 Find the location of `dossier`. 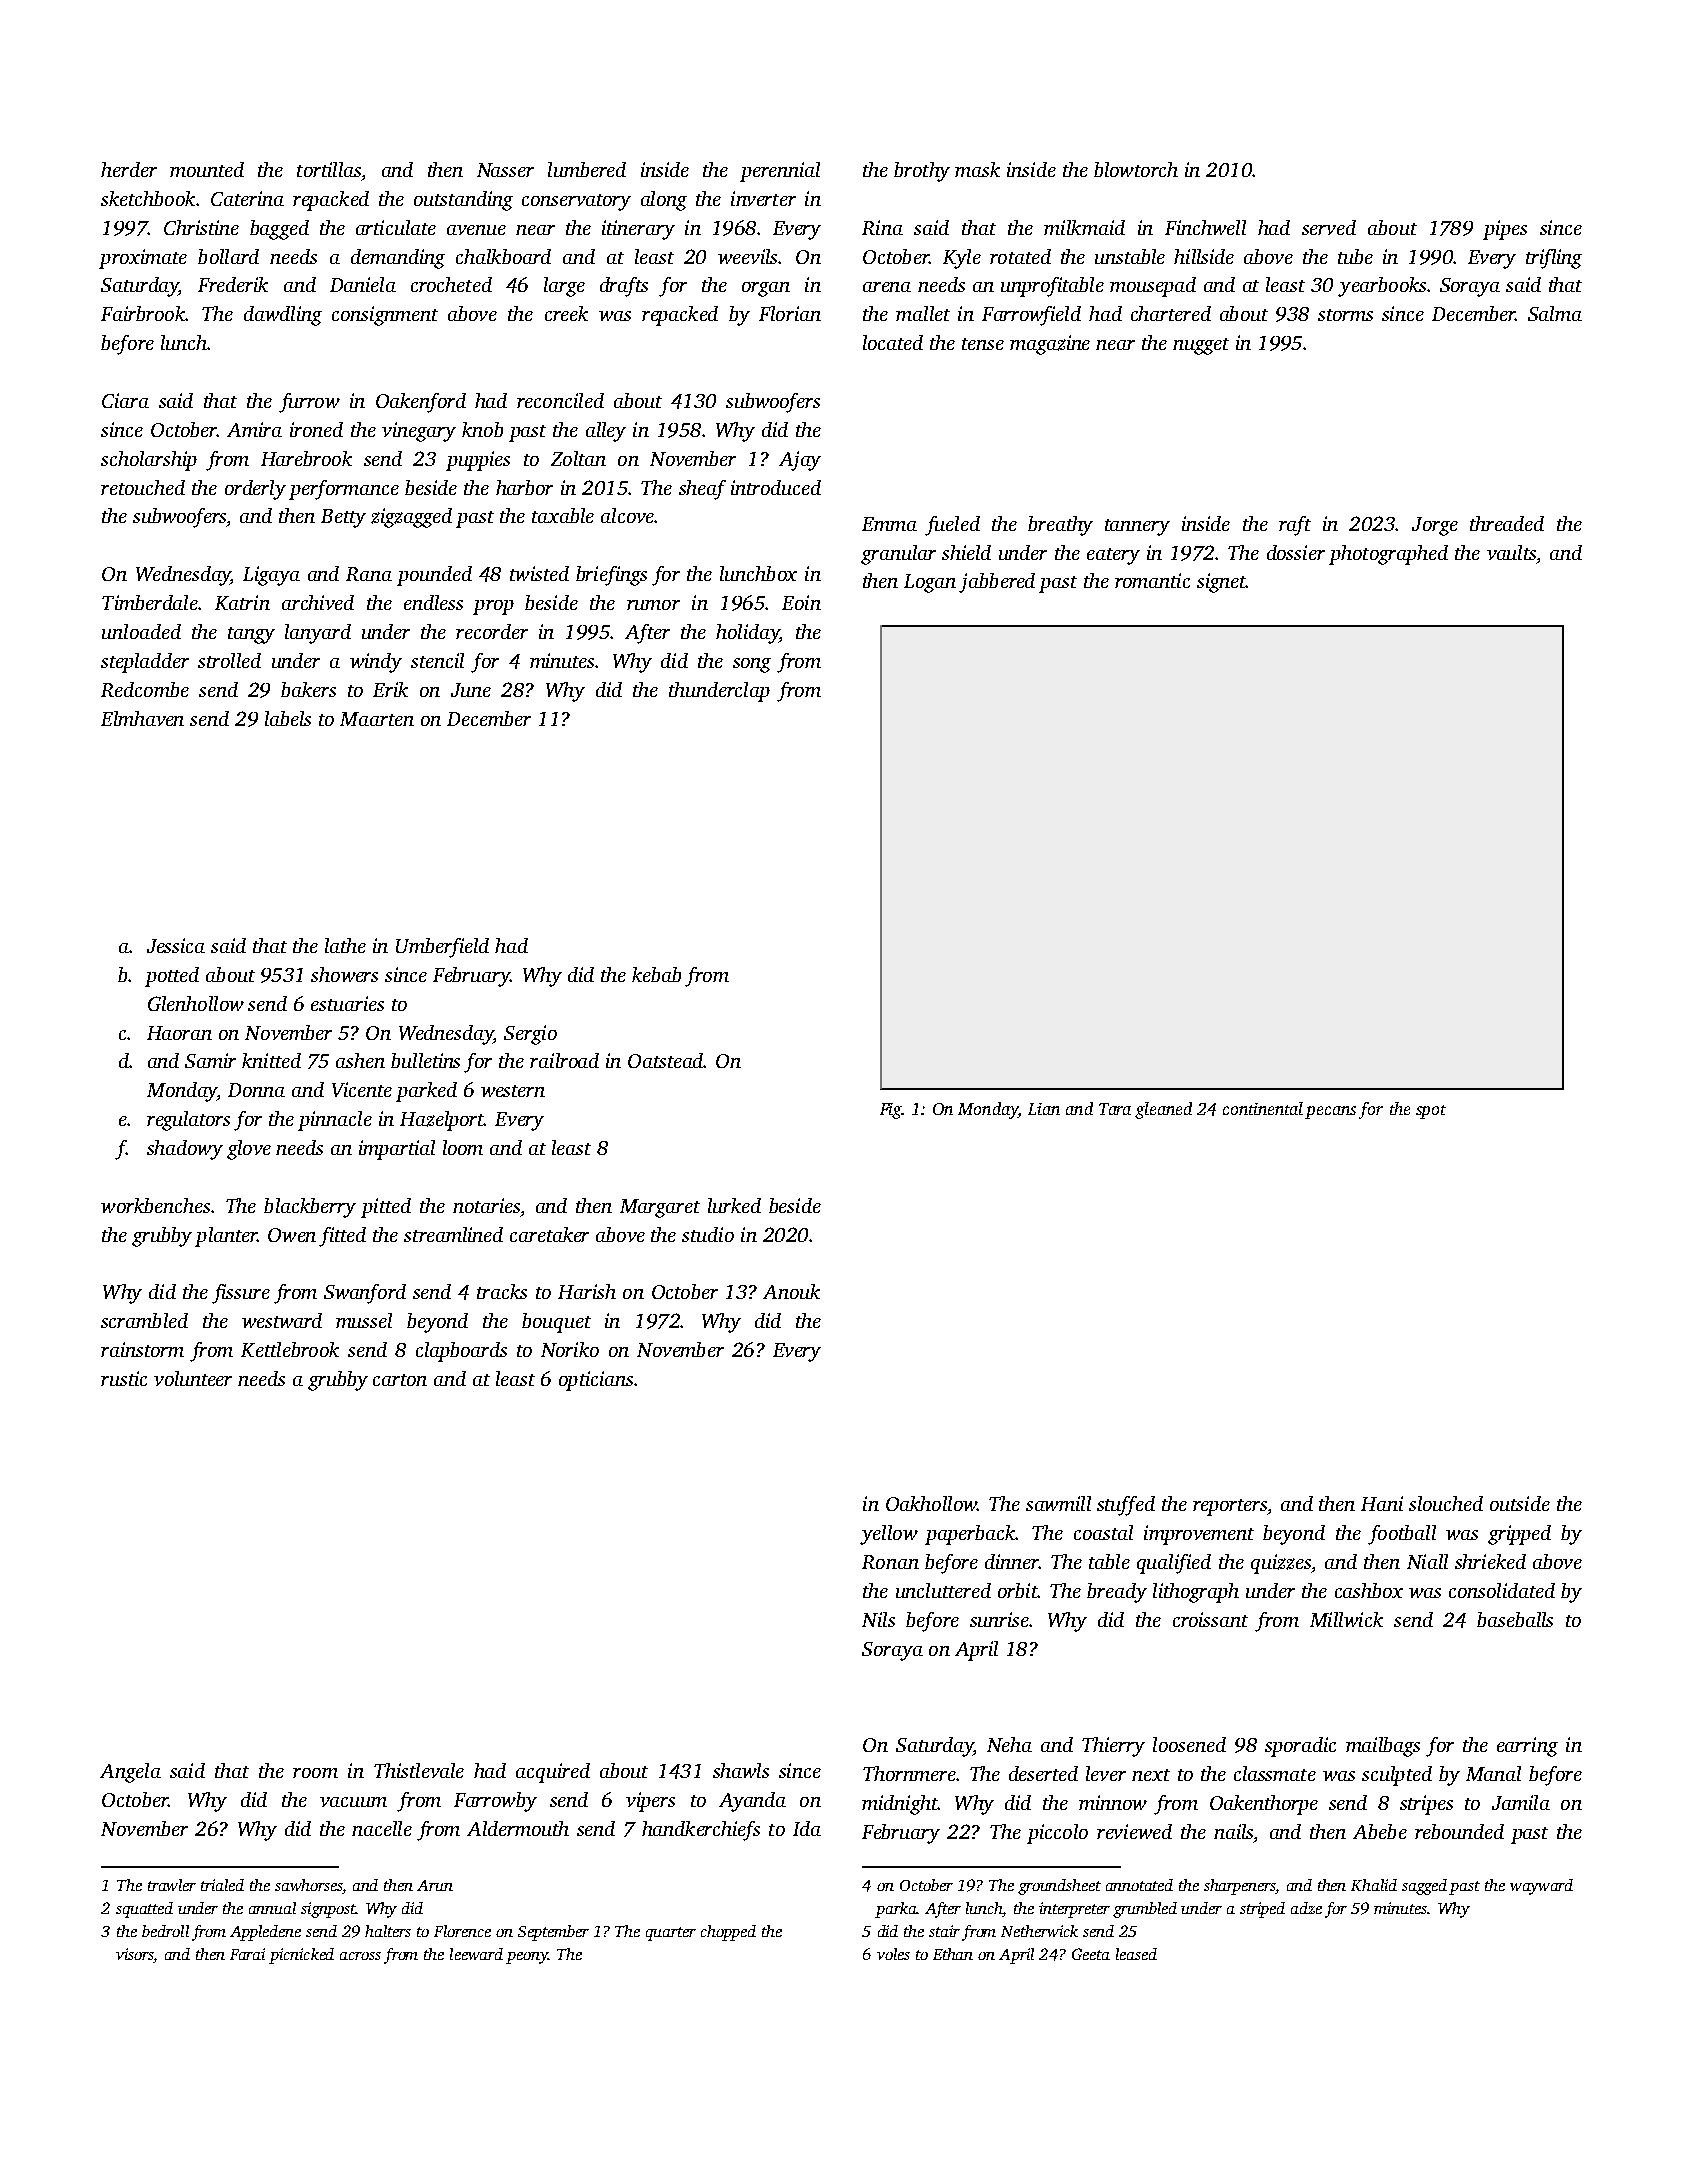

dossier is located at coordinates (1296, 552).
